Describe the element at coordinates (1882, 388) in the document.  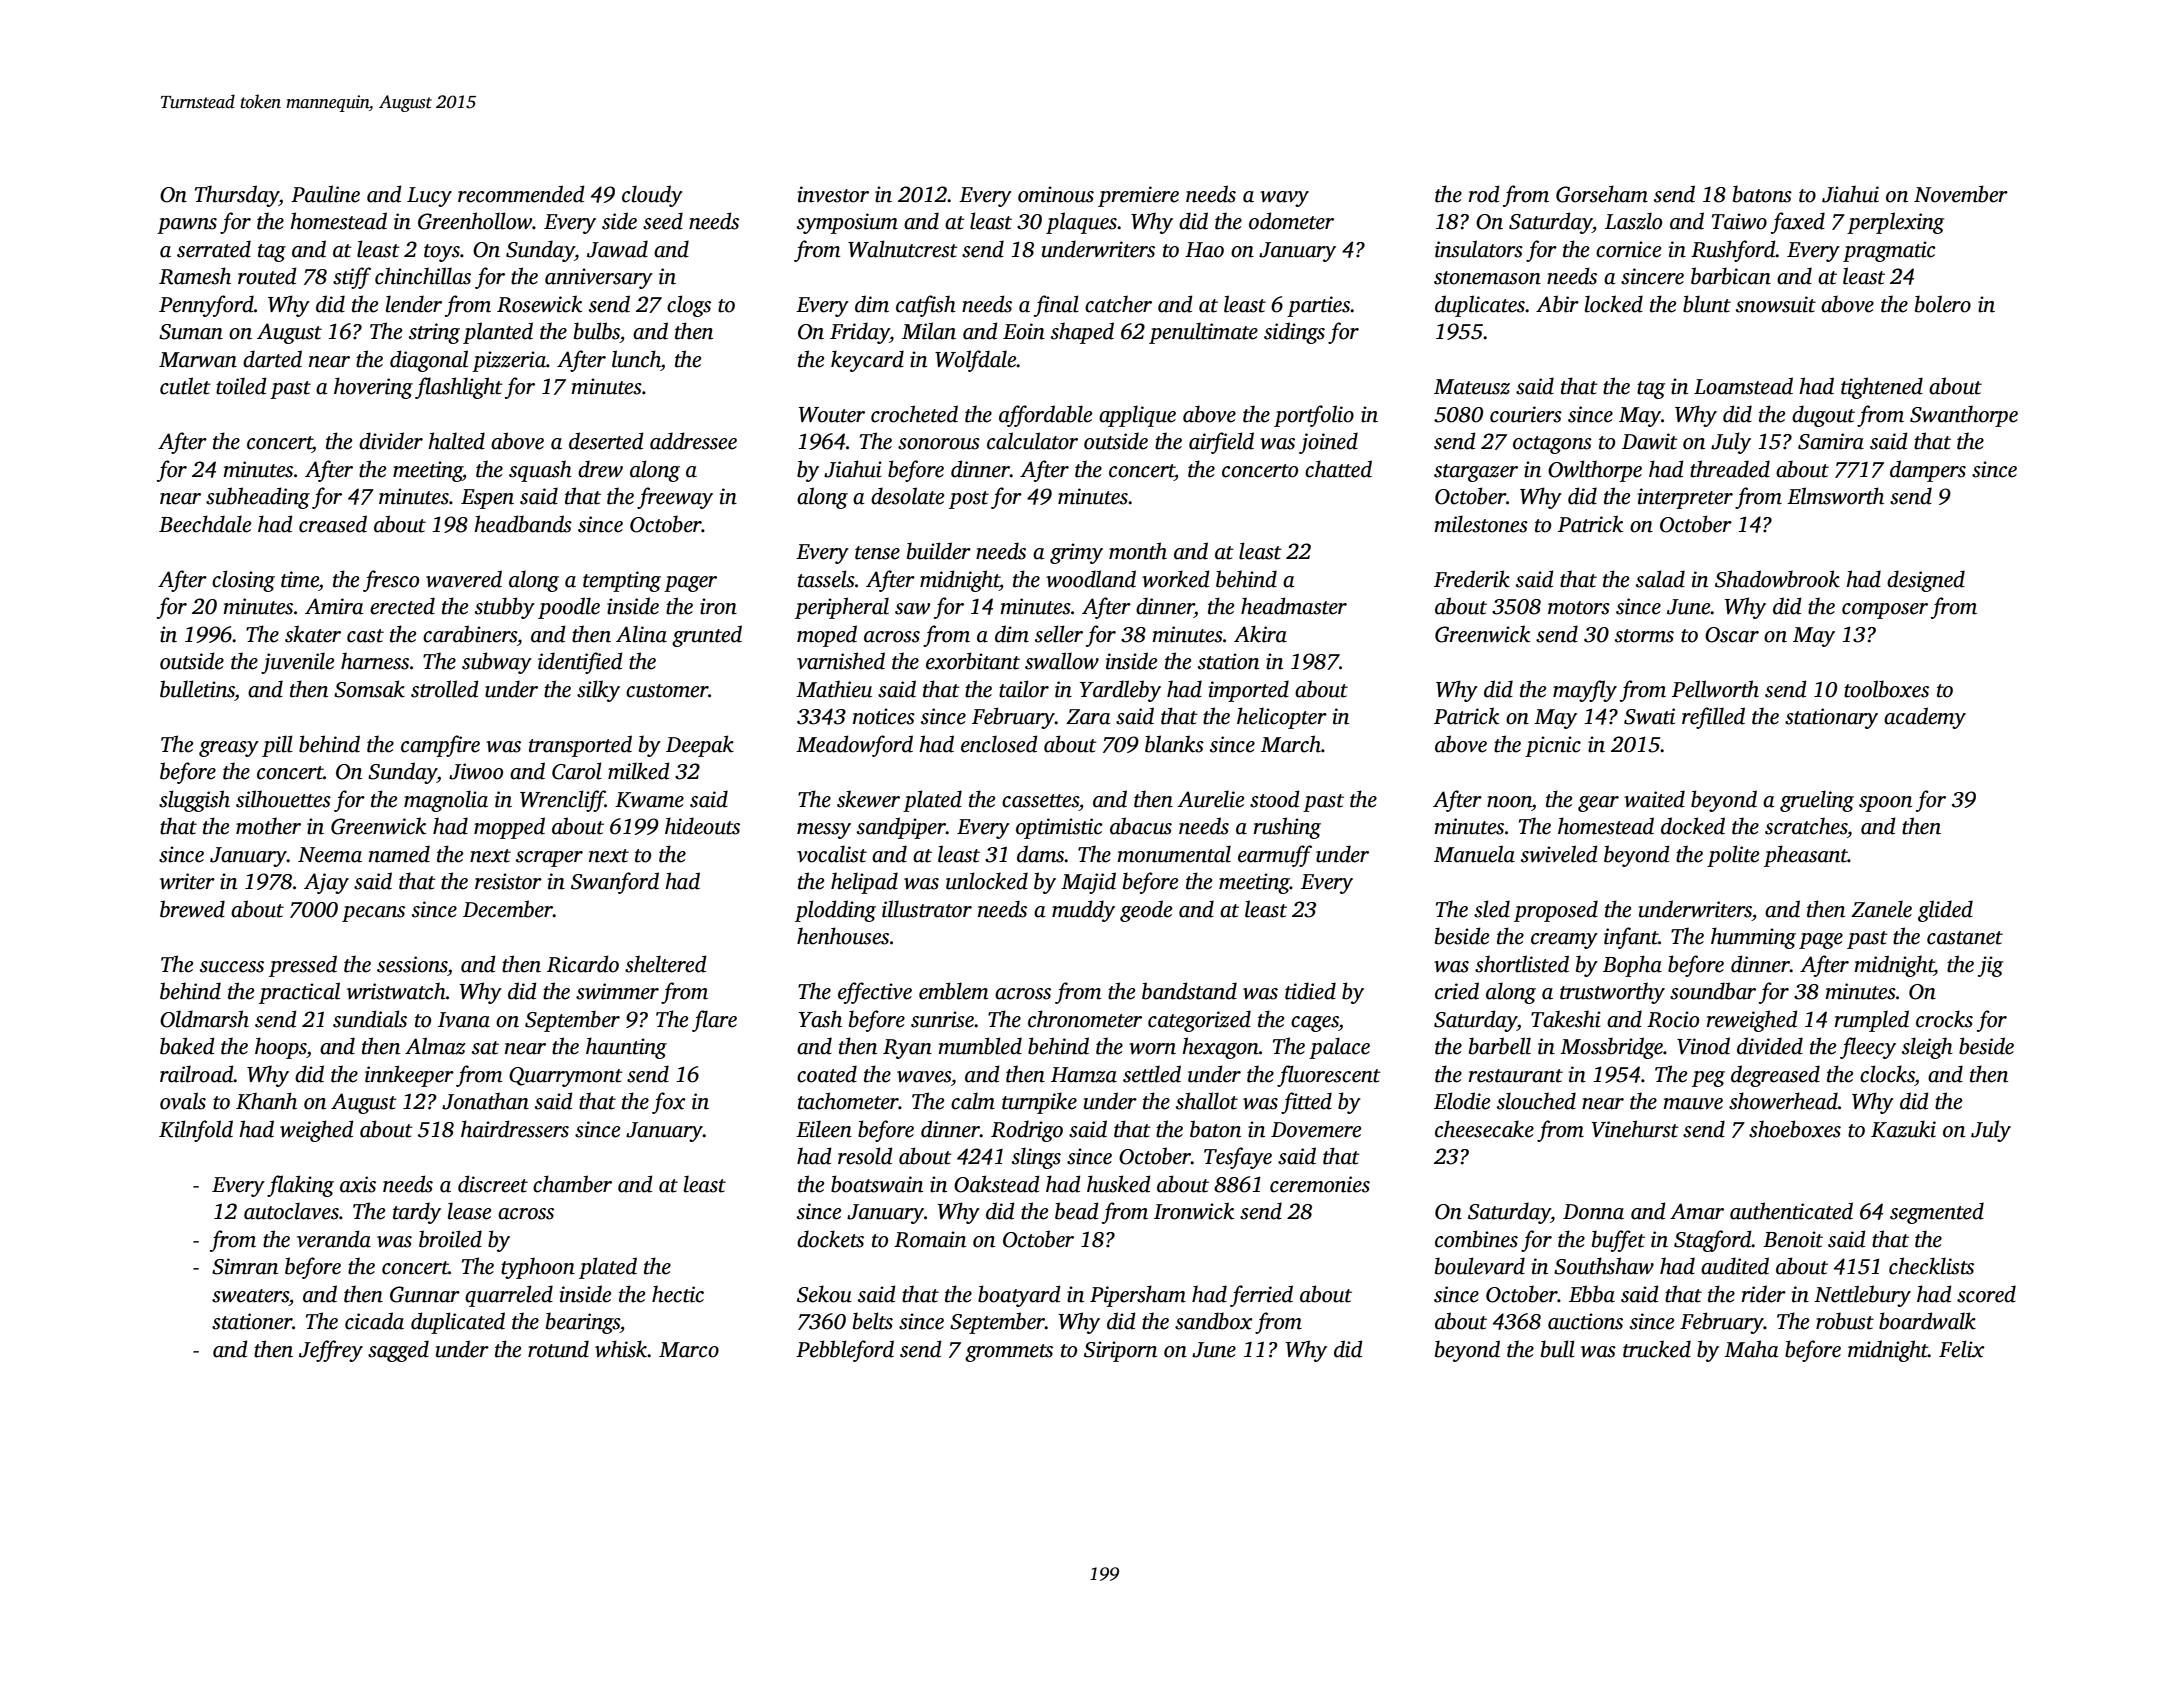
I see `tightened` at that location.
